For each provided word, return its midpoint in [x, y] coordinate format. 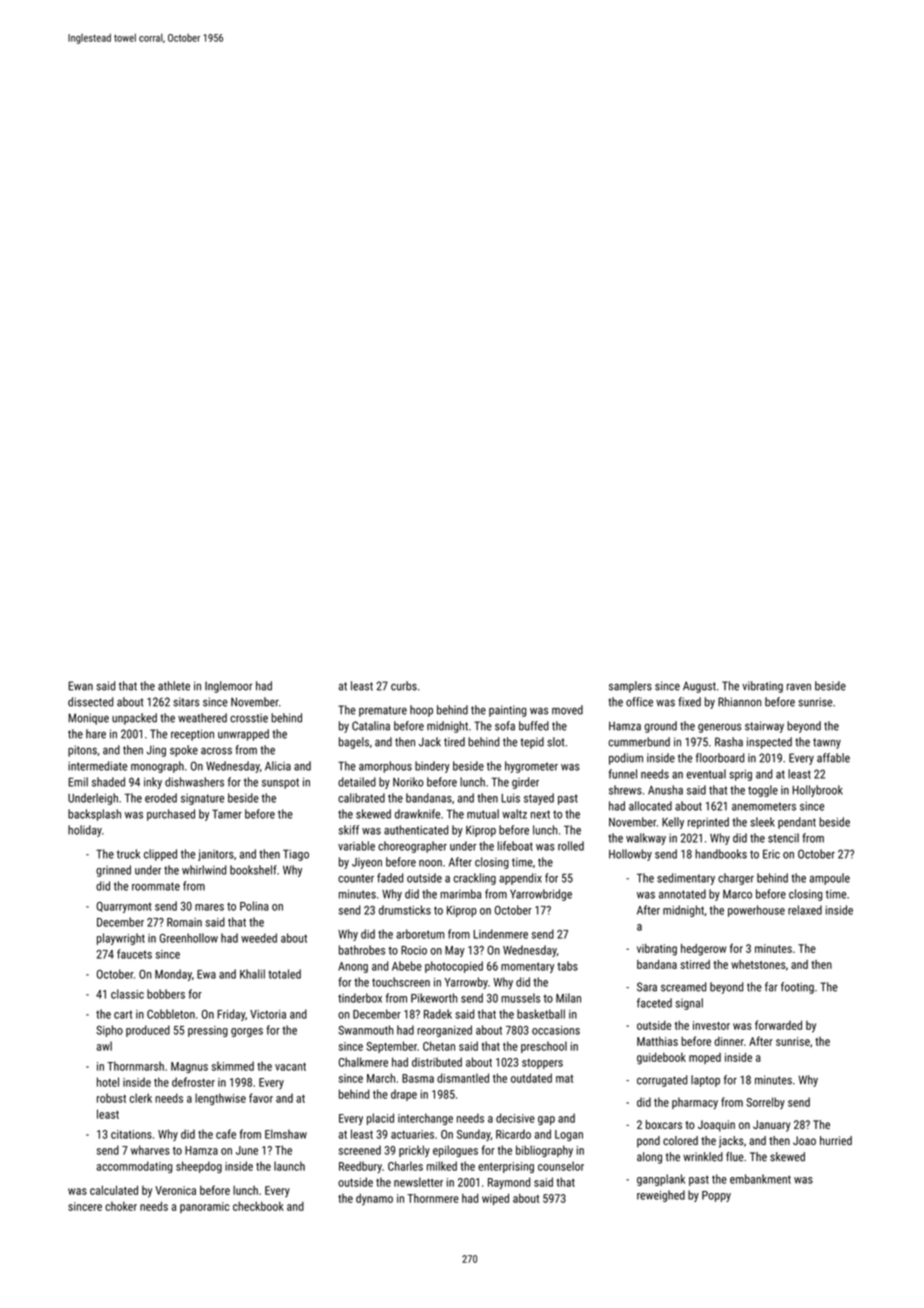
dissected [90, 702]
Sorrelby [765, 1103]
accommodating [134, 1167]
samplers [630, 687]
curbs [404, 686]
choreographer [412, 847]
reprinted [708, 823]
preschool [544, 1047]
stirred [695, 964]
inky [153, 783]
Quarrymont [124, 907]
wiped [495, 1199]
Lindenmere [500, 934]
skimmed [233, 1066]
